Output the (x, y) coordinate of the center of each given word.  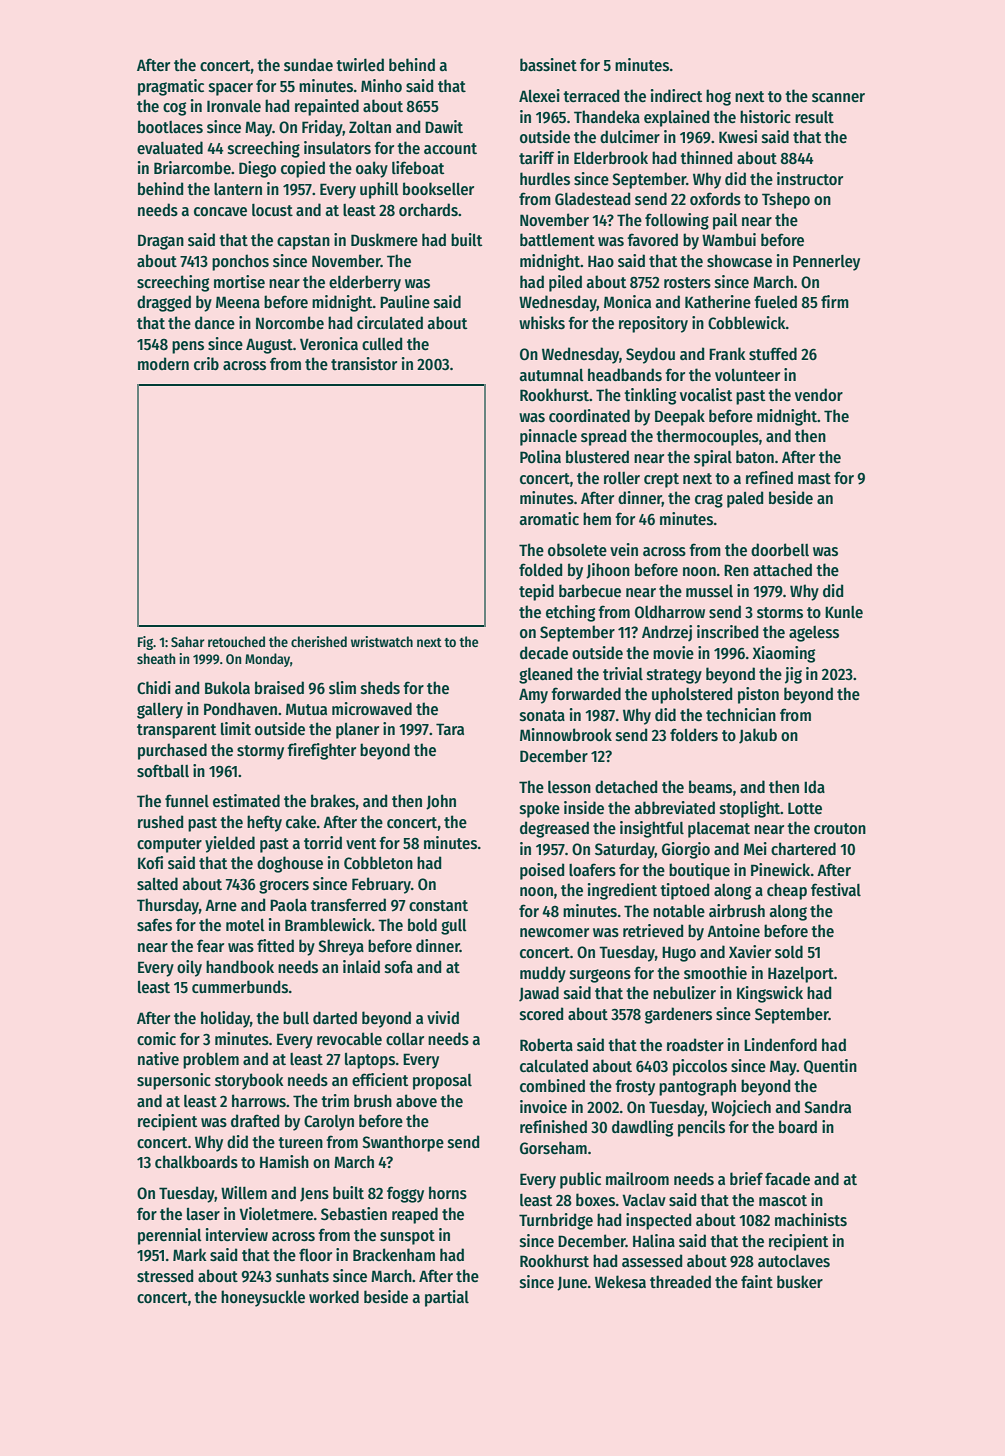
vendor (819, 394)
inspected (658, 1221)
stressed (165, 1276)
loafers (592, 869)
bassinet (548, 65)
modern (163, 364)
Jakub (758, 736)
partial (447, 1298)
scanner (838, 98)
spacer (231, 89)
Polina (540, 456)
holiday (225, 1019)
